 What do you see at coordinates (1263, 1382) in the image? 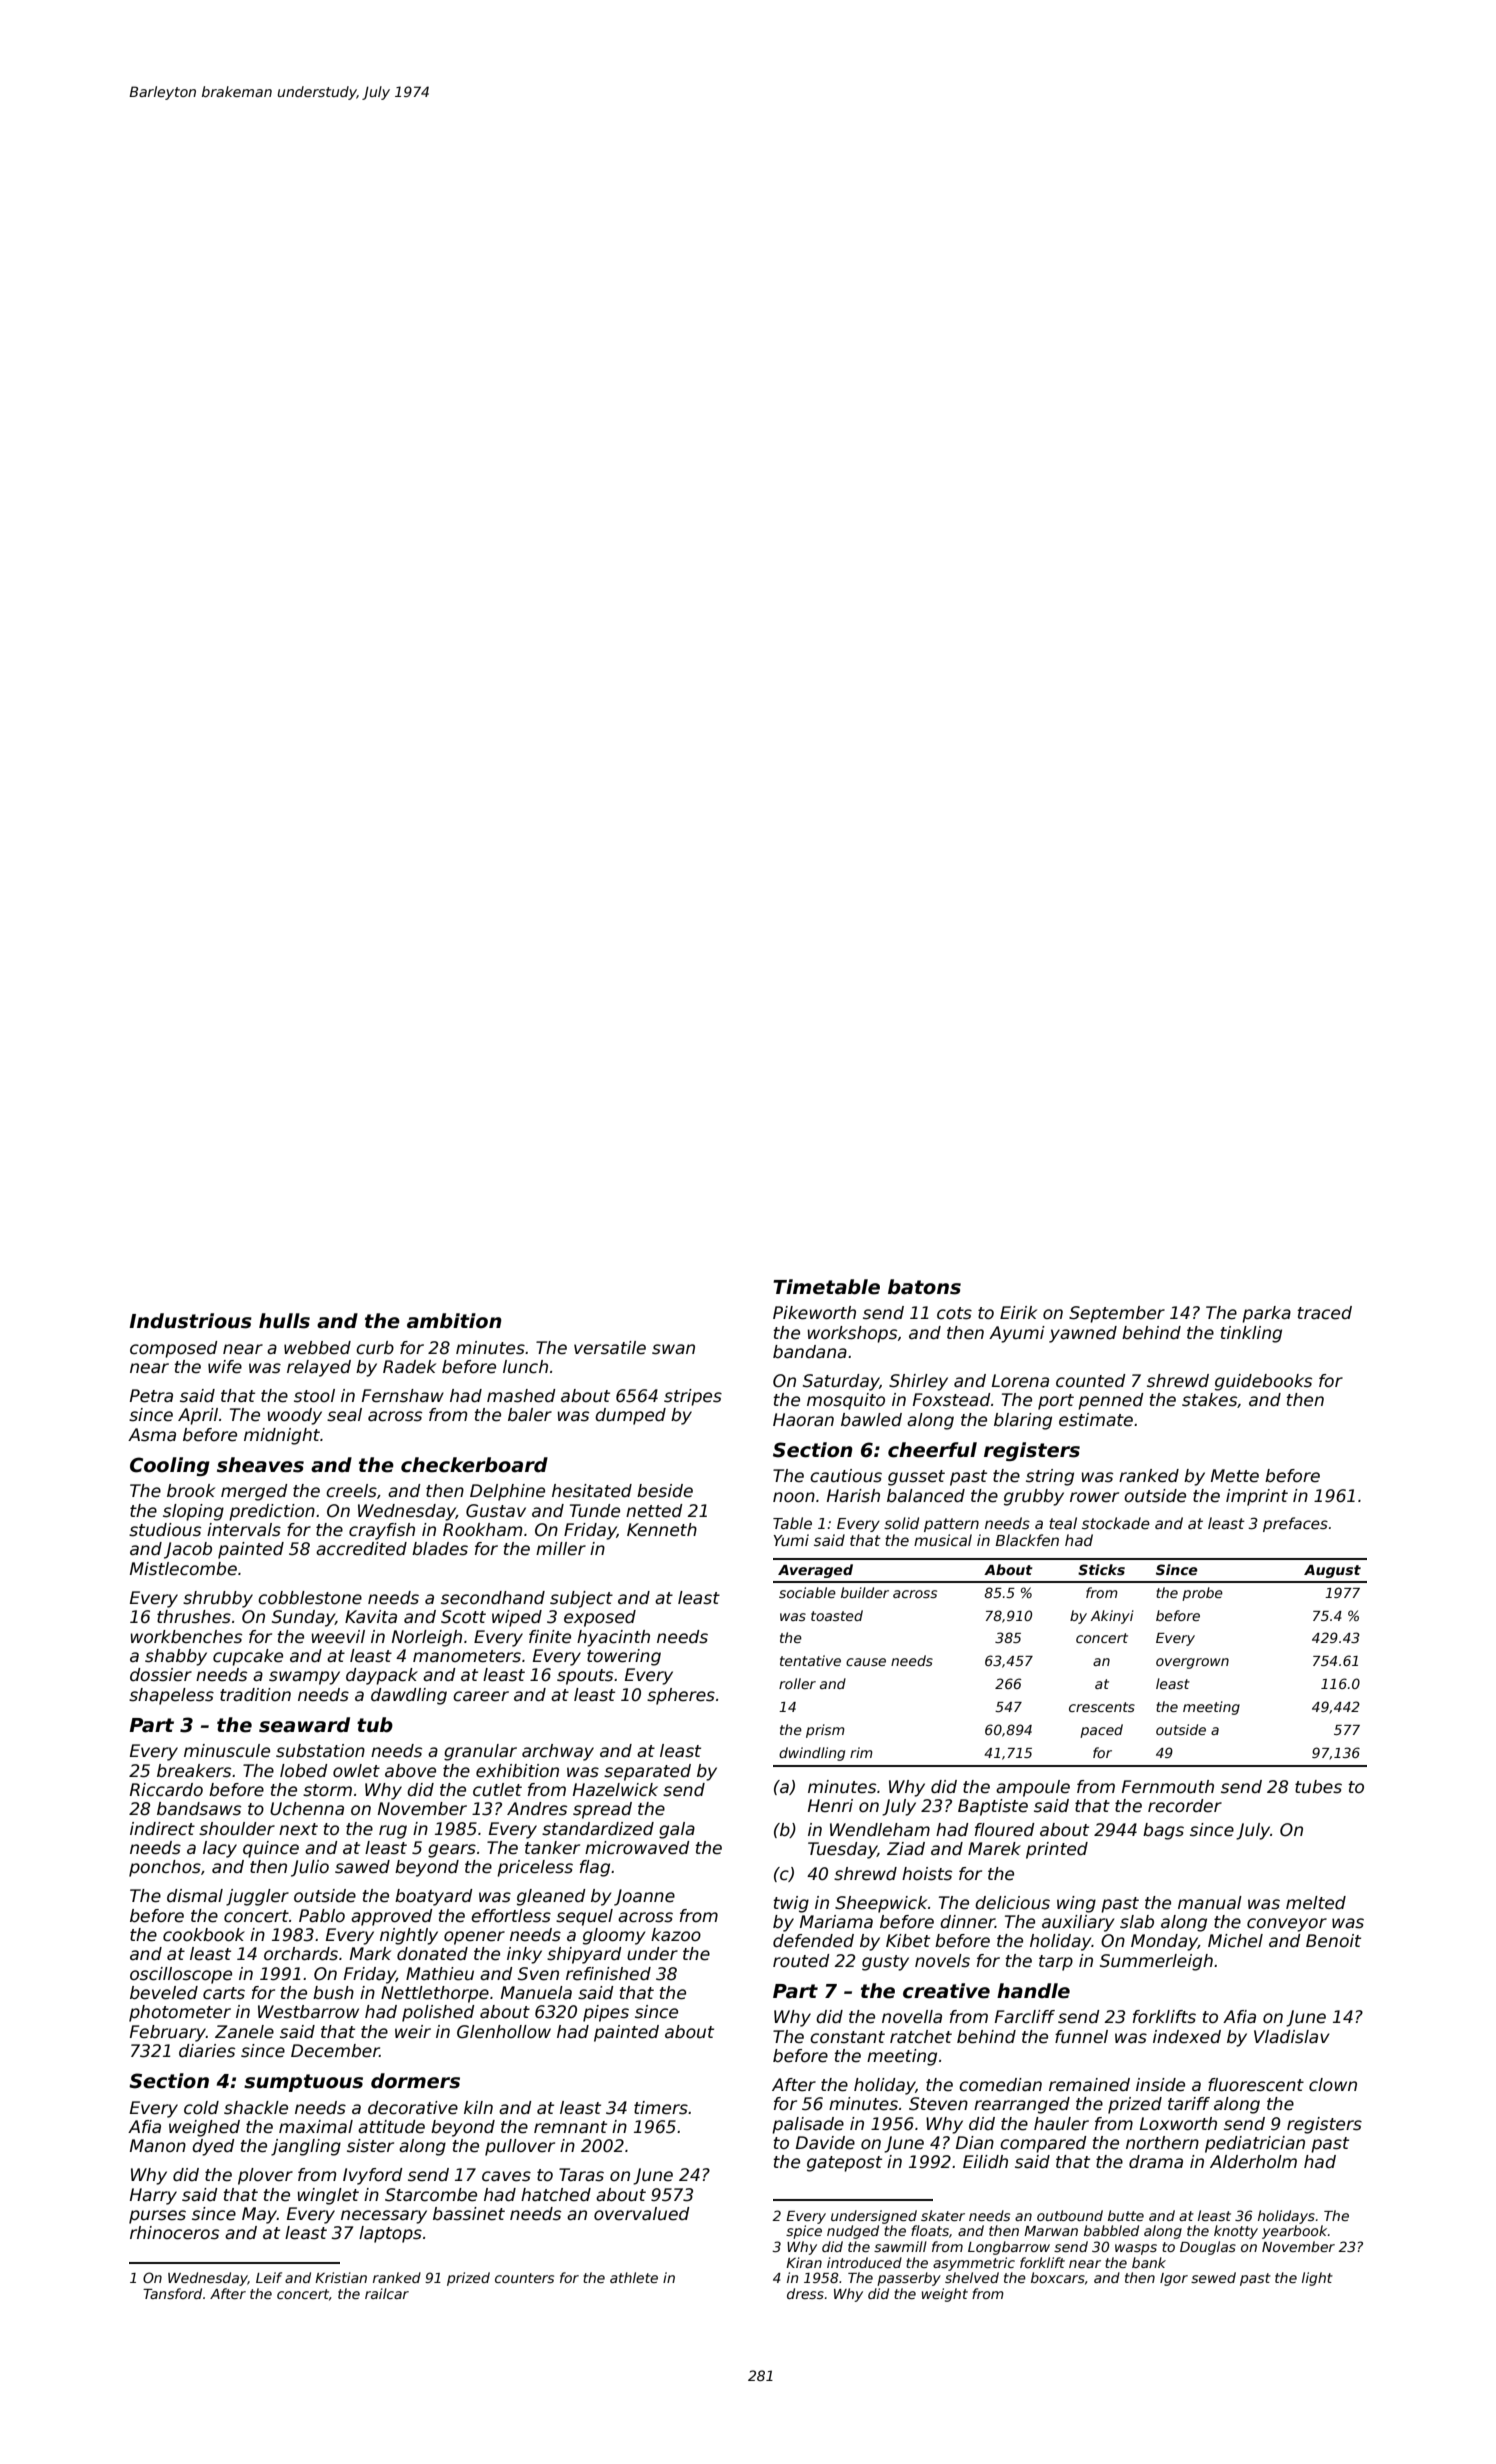
I see `guidebooks` at bounding box center [1263, 1382].
